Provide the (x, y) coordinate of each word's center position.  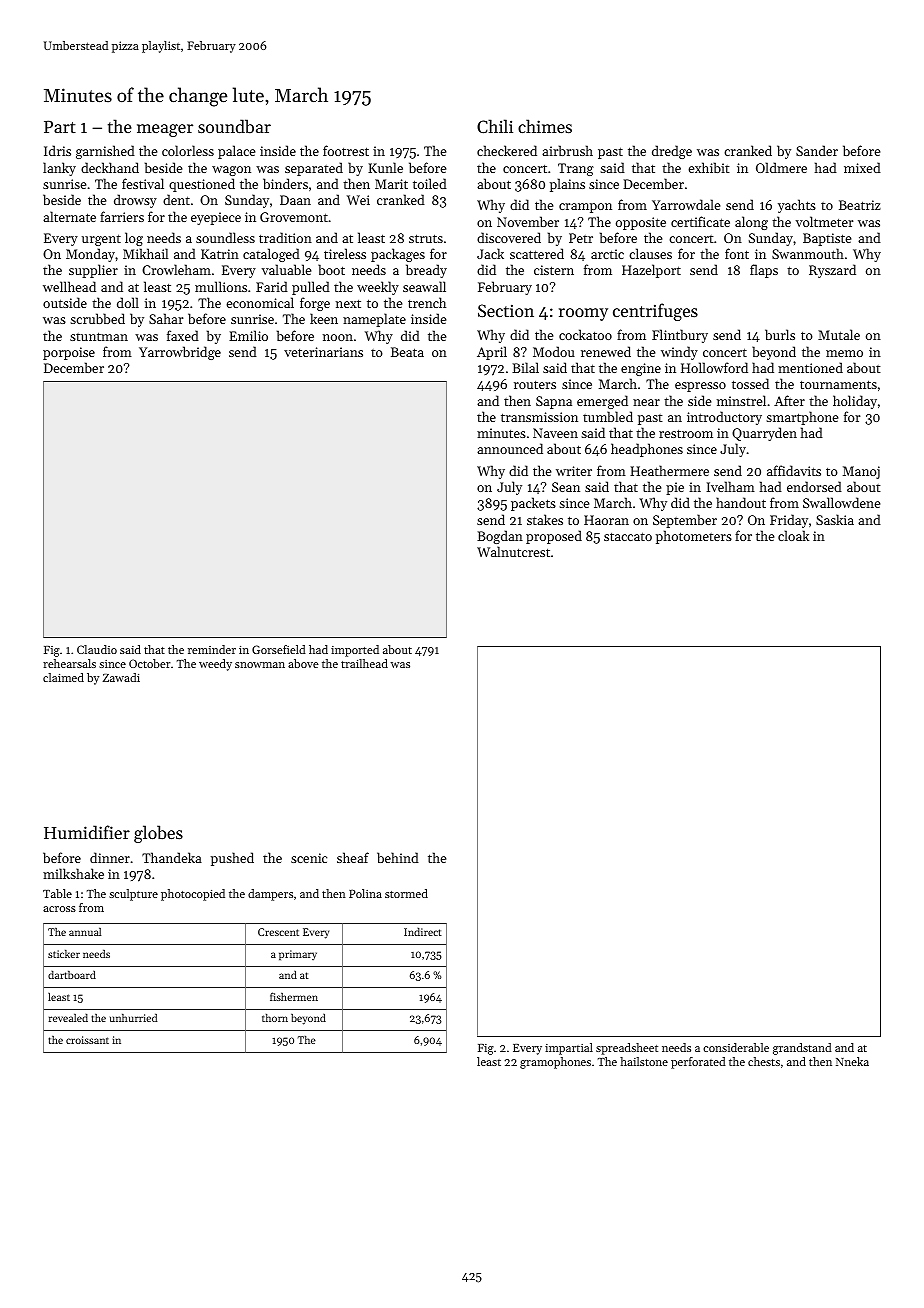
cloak (793, 535)
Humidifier (87, 832)
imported (355, 651)
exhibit (709, 167)
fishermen (294, 996)
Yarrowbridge (180, 353)
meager (165, 130)
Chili (495, 126)
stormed (406, 893)
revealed (68, 1017)
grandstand (802, 1049)
